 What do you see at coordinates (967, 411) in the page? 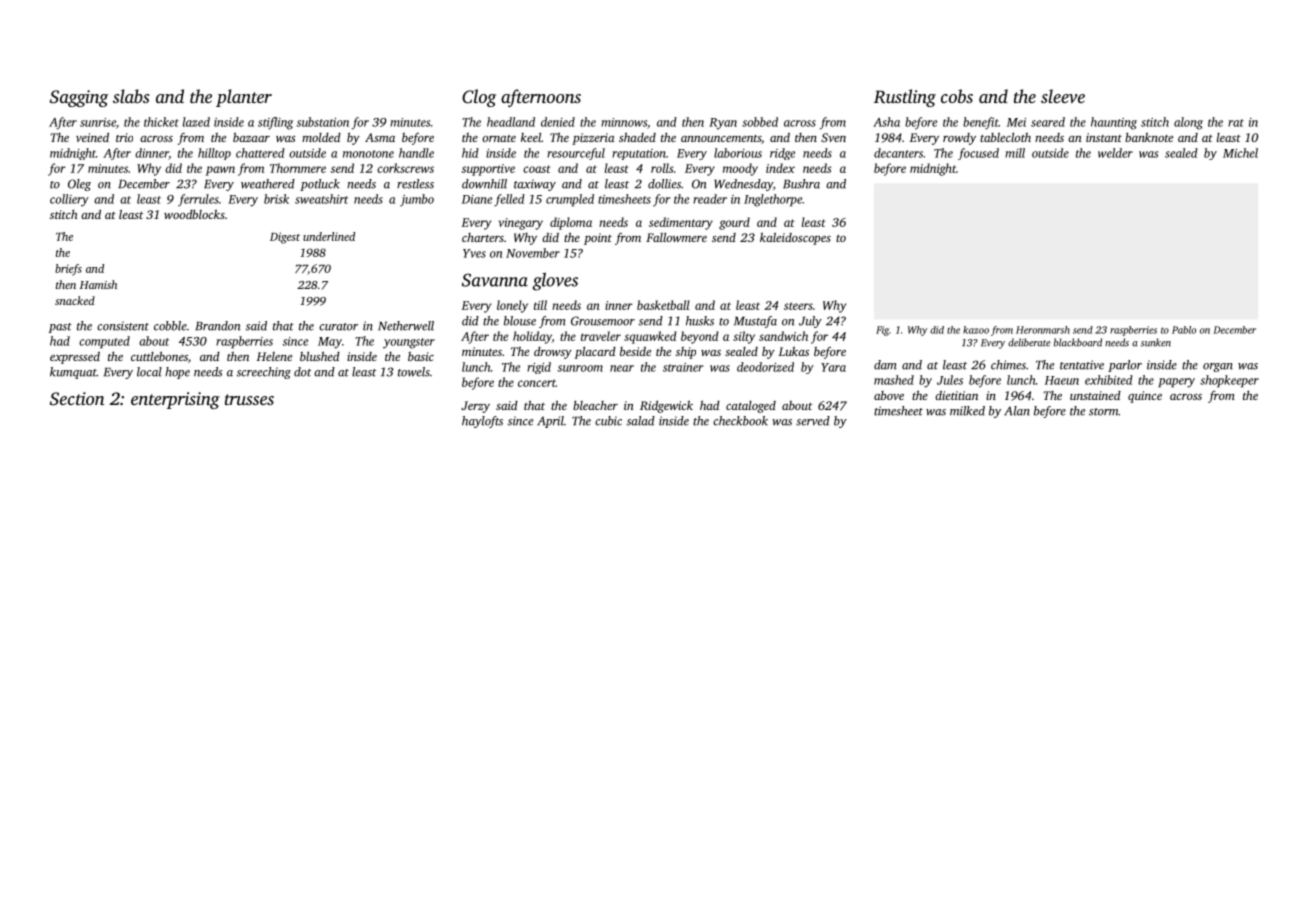
I see `milked` at bounding box center [967, 411].
